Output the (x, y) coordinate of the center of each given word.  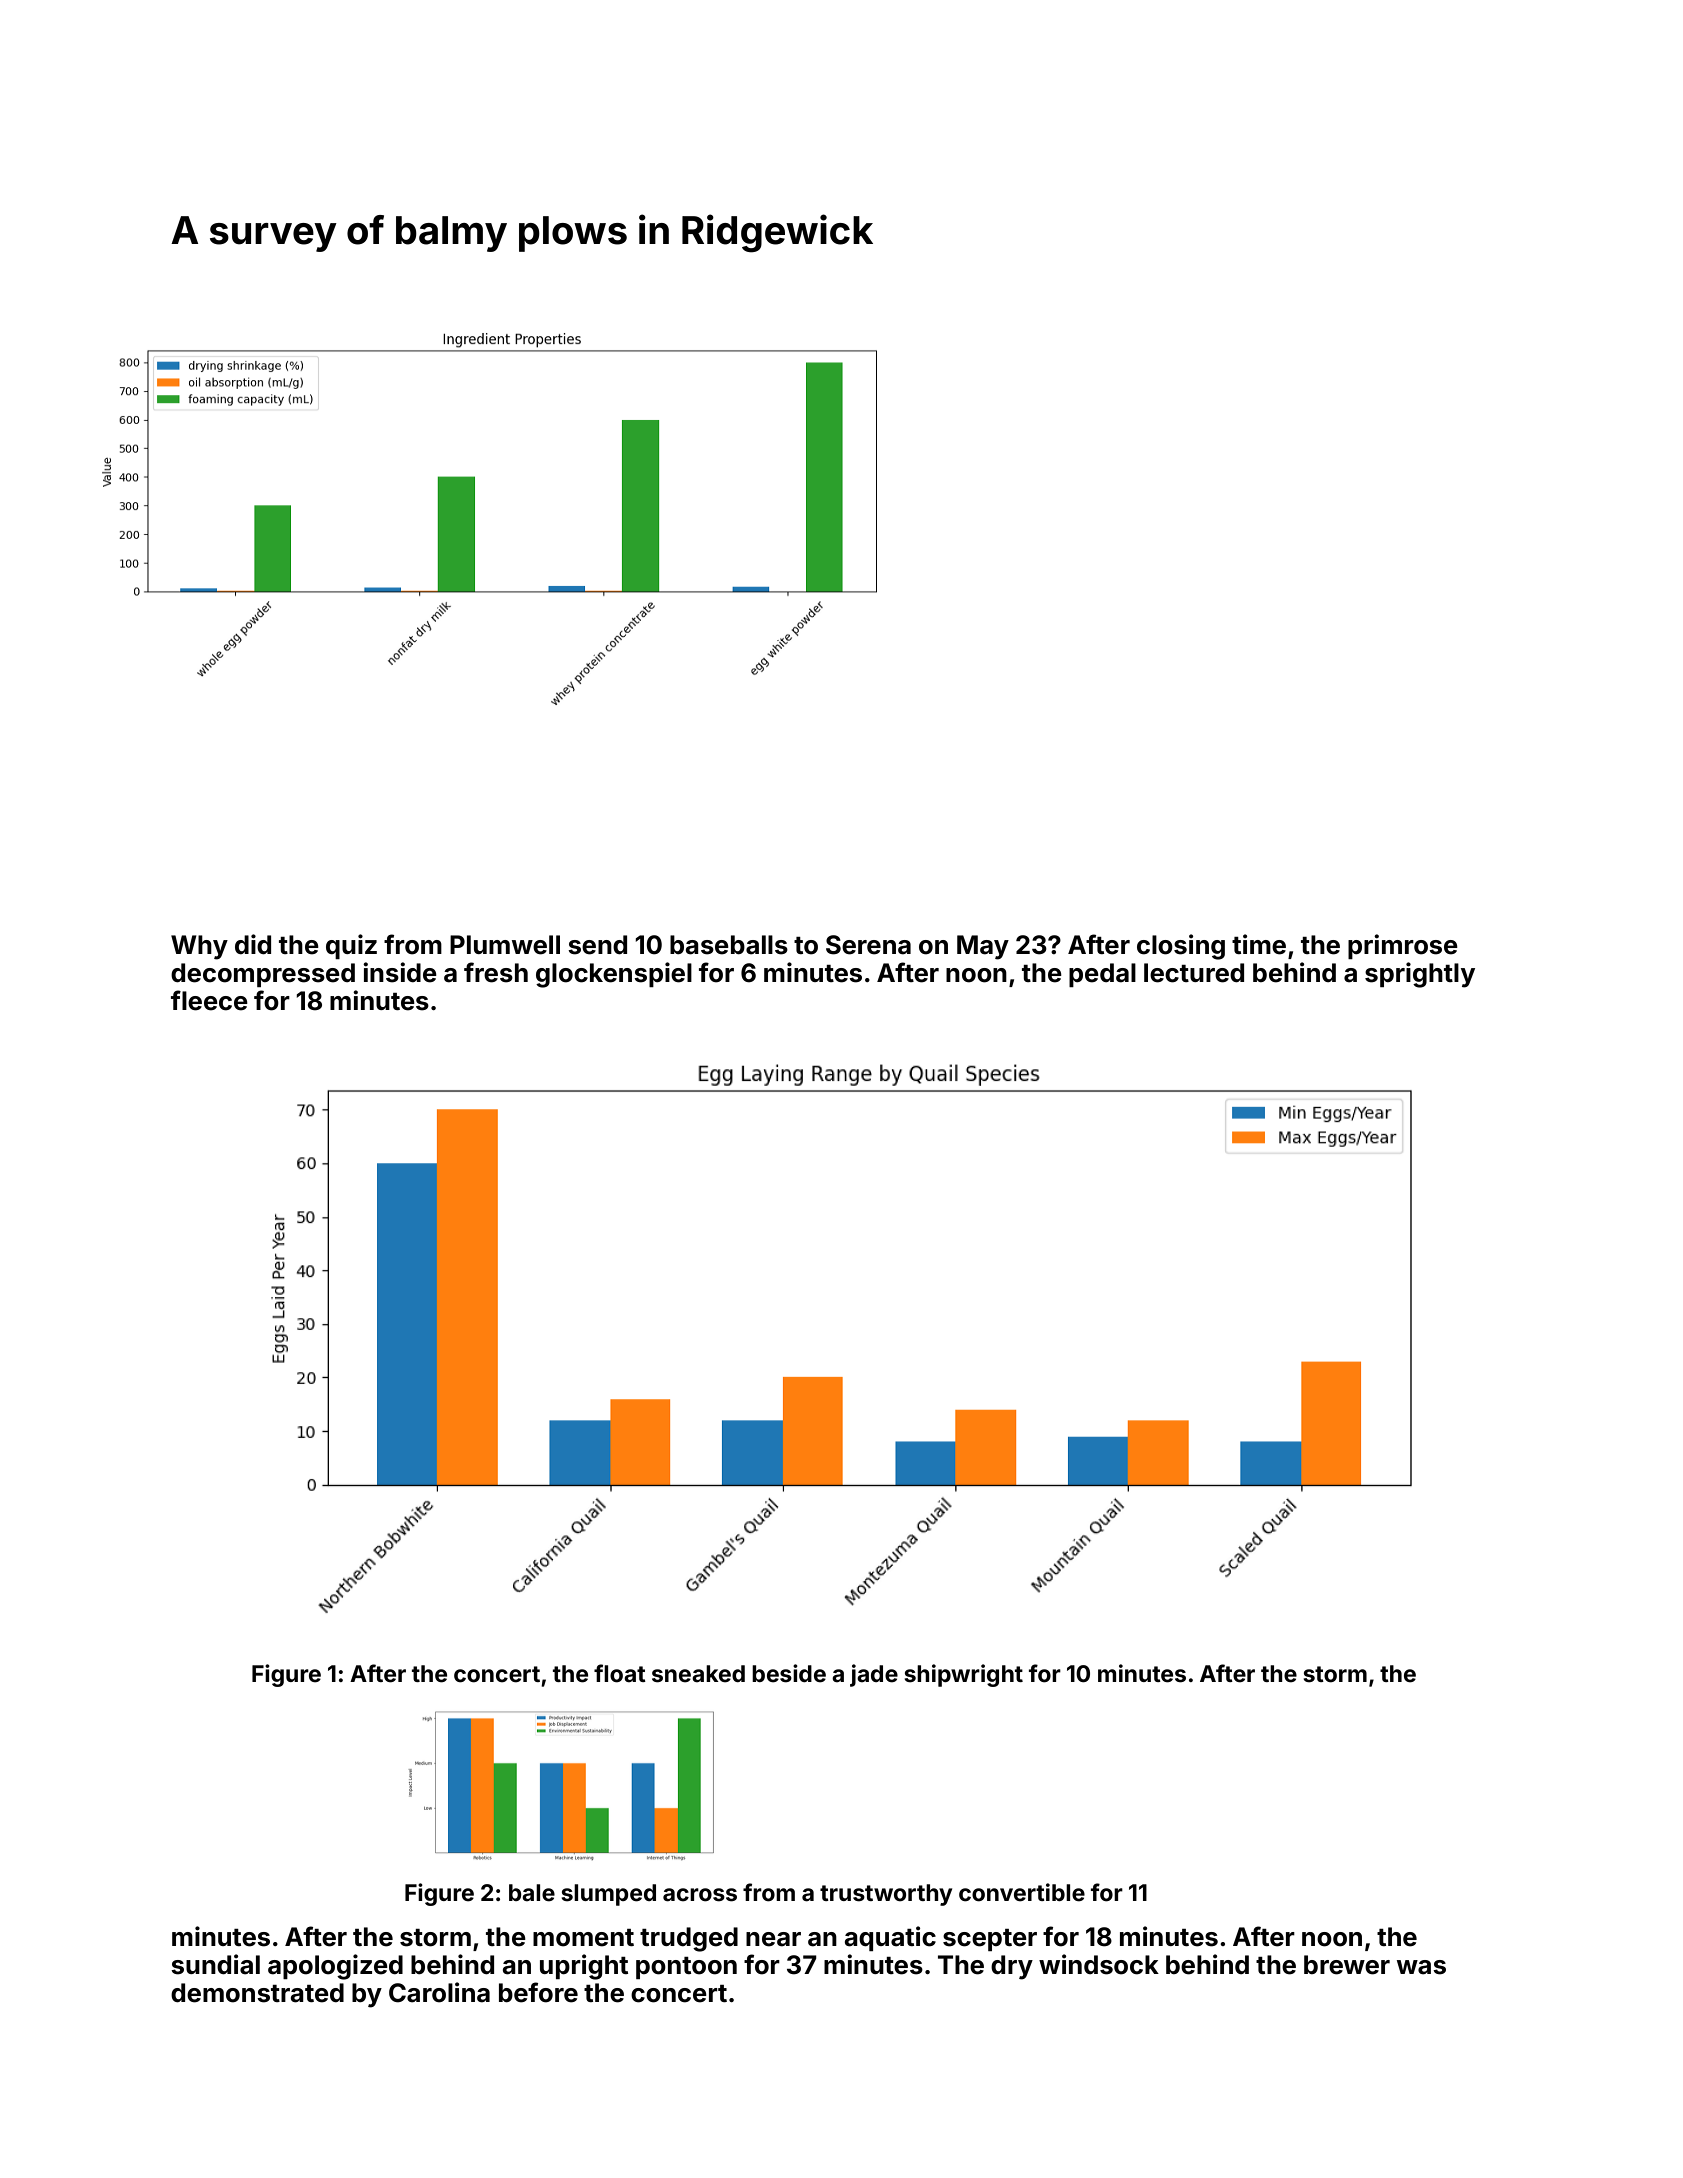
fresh (496, 972)
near (773, 1939)
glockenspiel (614, 975)
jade (874, 1675)
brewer (1347, 1965)
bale (532, 1893)
